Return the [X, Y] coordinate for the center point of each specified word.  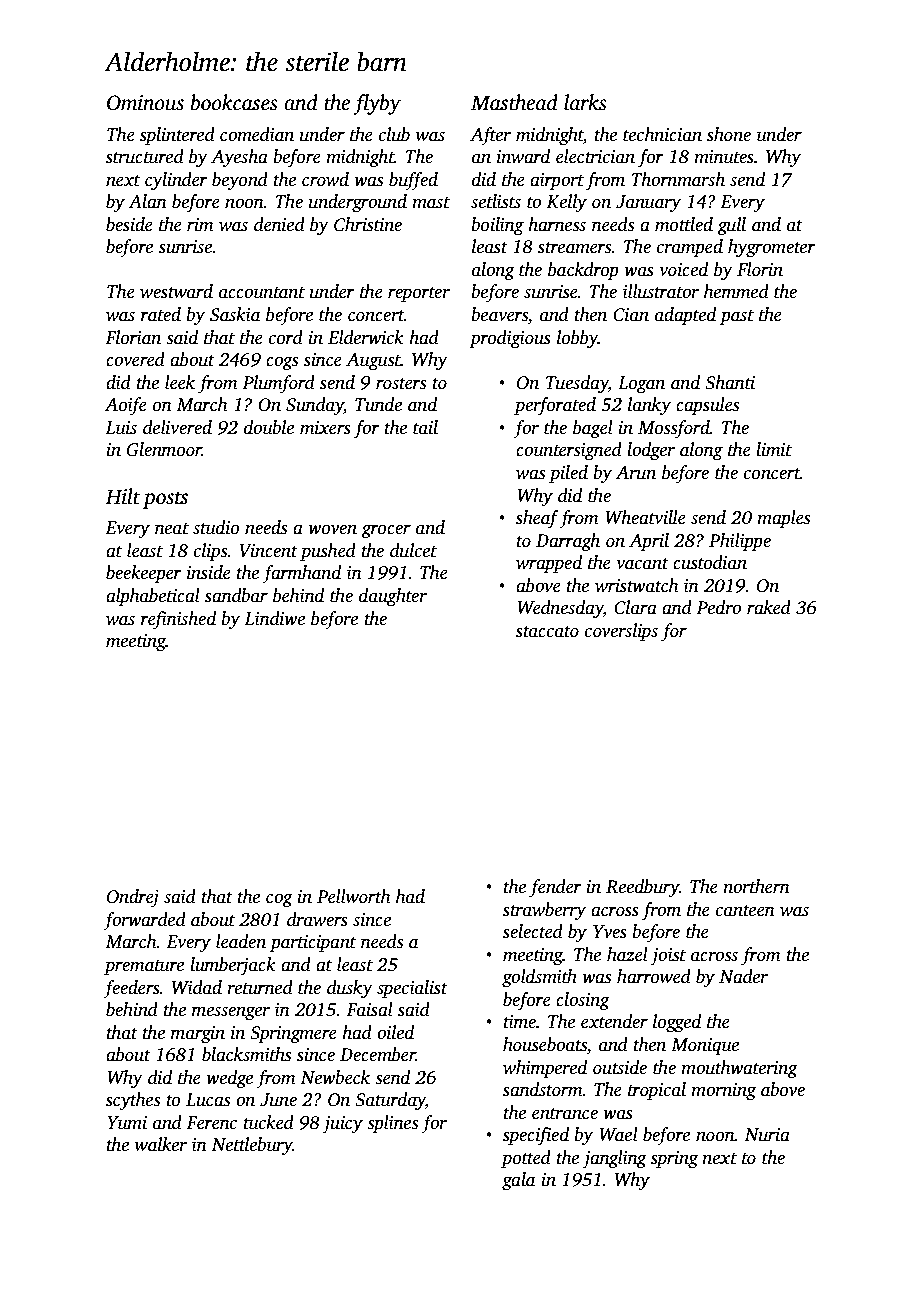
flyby [377, 104]
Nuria [767, 1135]
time [519, 1022]
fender [555, 888]
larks [585, 102]
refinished [178, 620]
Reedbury [642, 888]
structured [145, 156]
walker [161, 1144]
